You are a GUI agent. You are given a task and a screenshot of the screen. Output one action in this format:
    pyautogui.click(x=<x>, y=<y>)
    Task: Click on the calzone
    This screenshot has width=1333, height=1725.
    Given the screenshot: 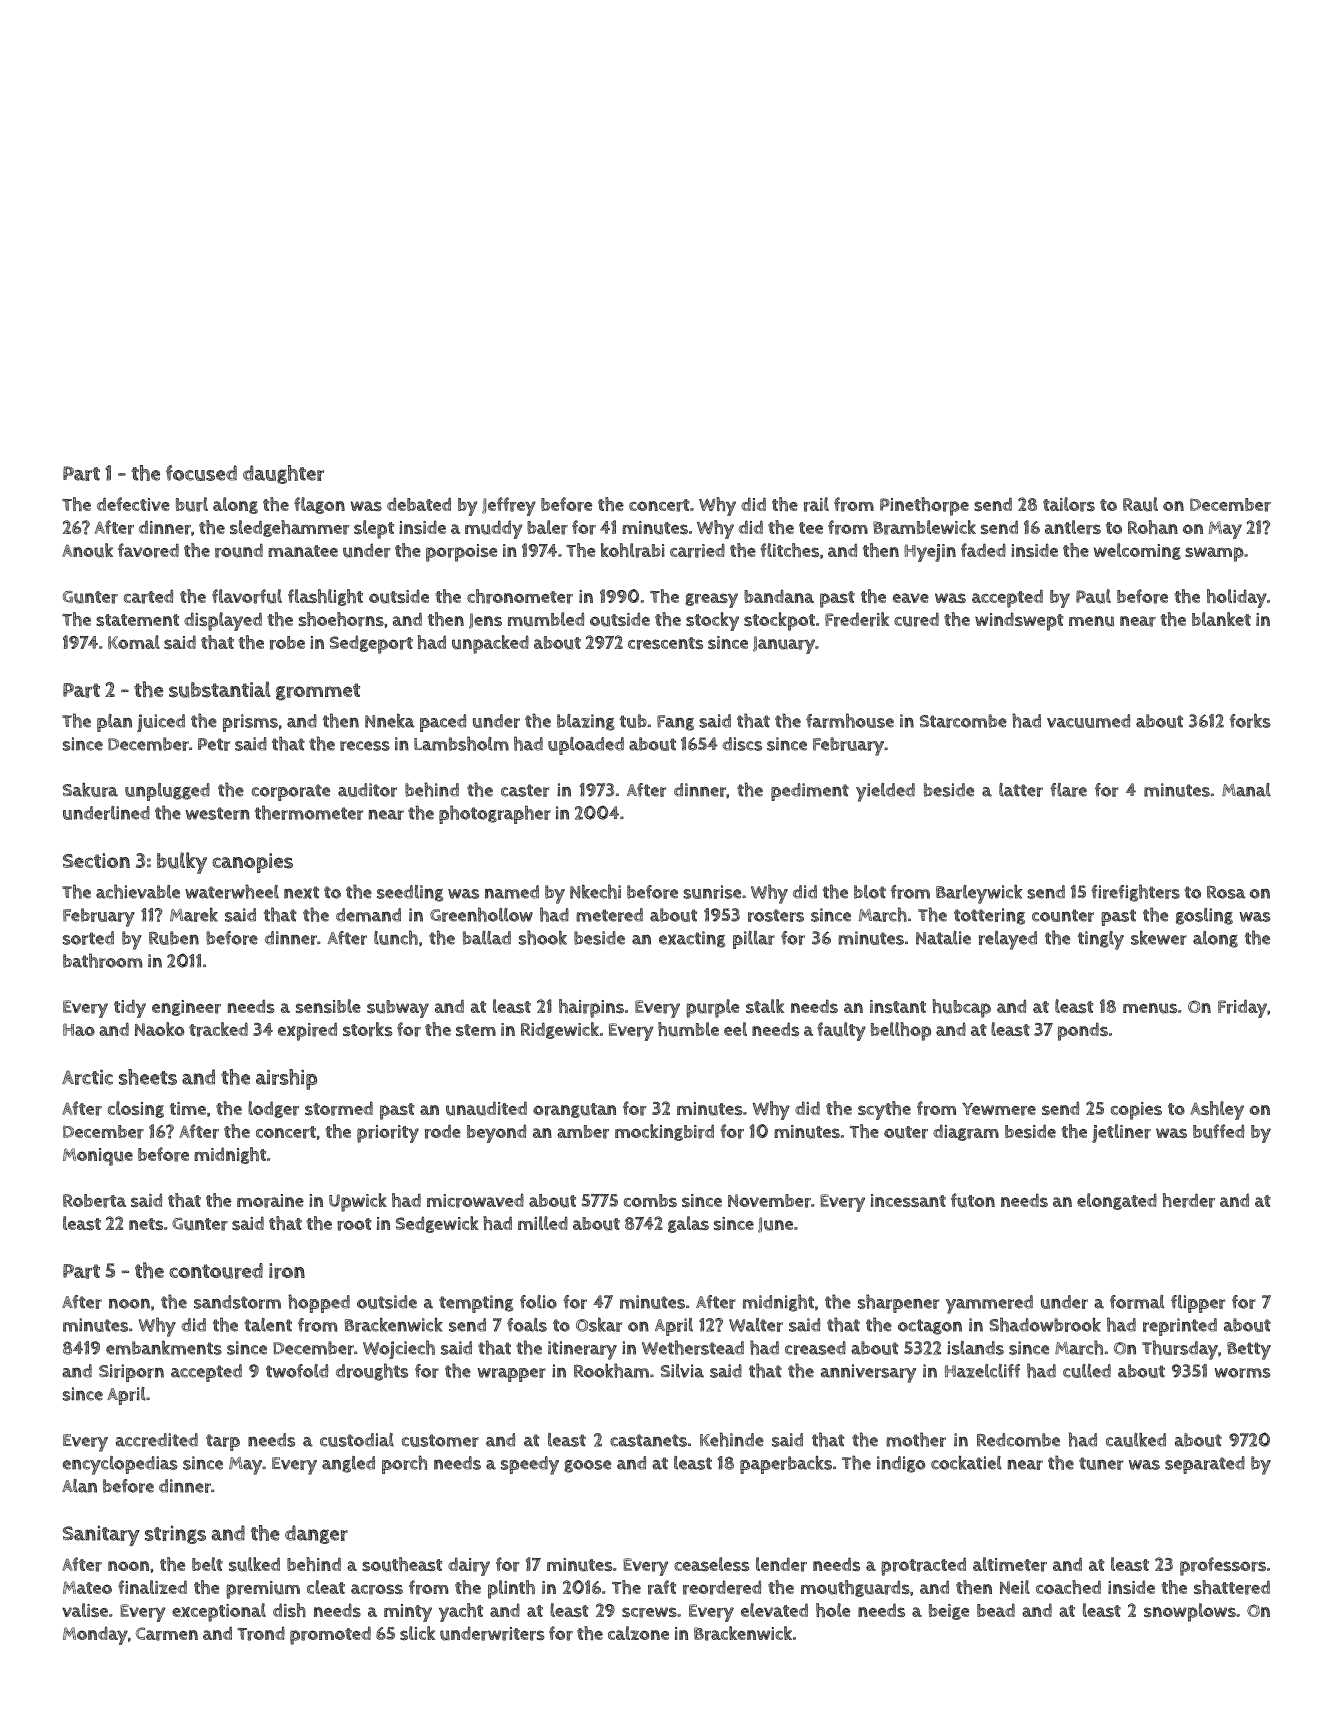 What is the action you would take?
    pyautogui.click(x=638, y=1633)
